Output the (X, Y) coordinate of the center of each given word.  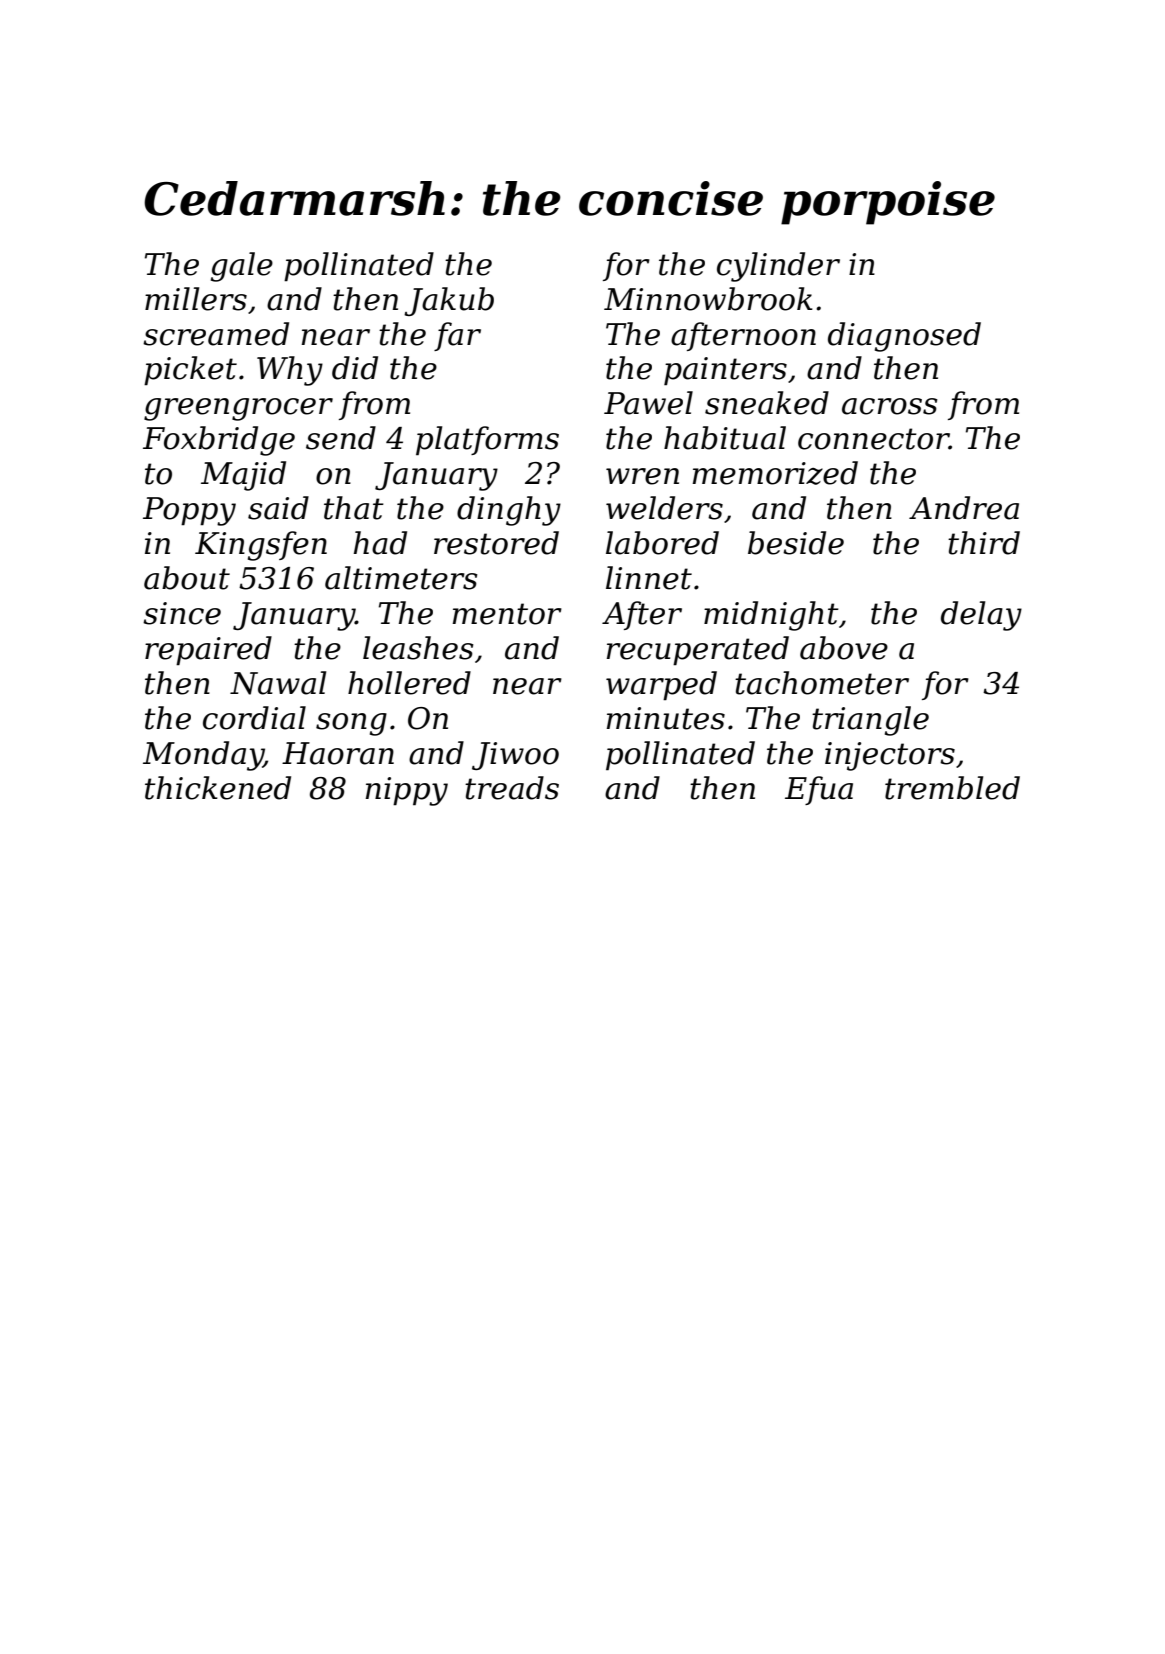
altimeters (401, 578)
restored (496, 543)
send (341, 438)
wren (642, 476)
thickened (218, 788)
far (457, 336)
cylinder (778, 267)
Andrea (964, 508)
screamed (216, 334)
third (984, 543)
